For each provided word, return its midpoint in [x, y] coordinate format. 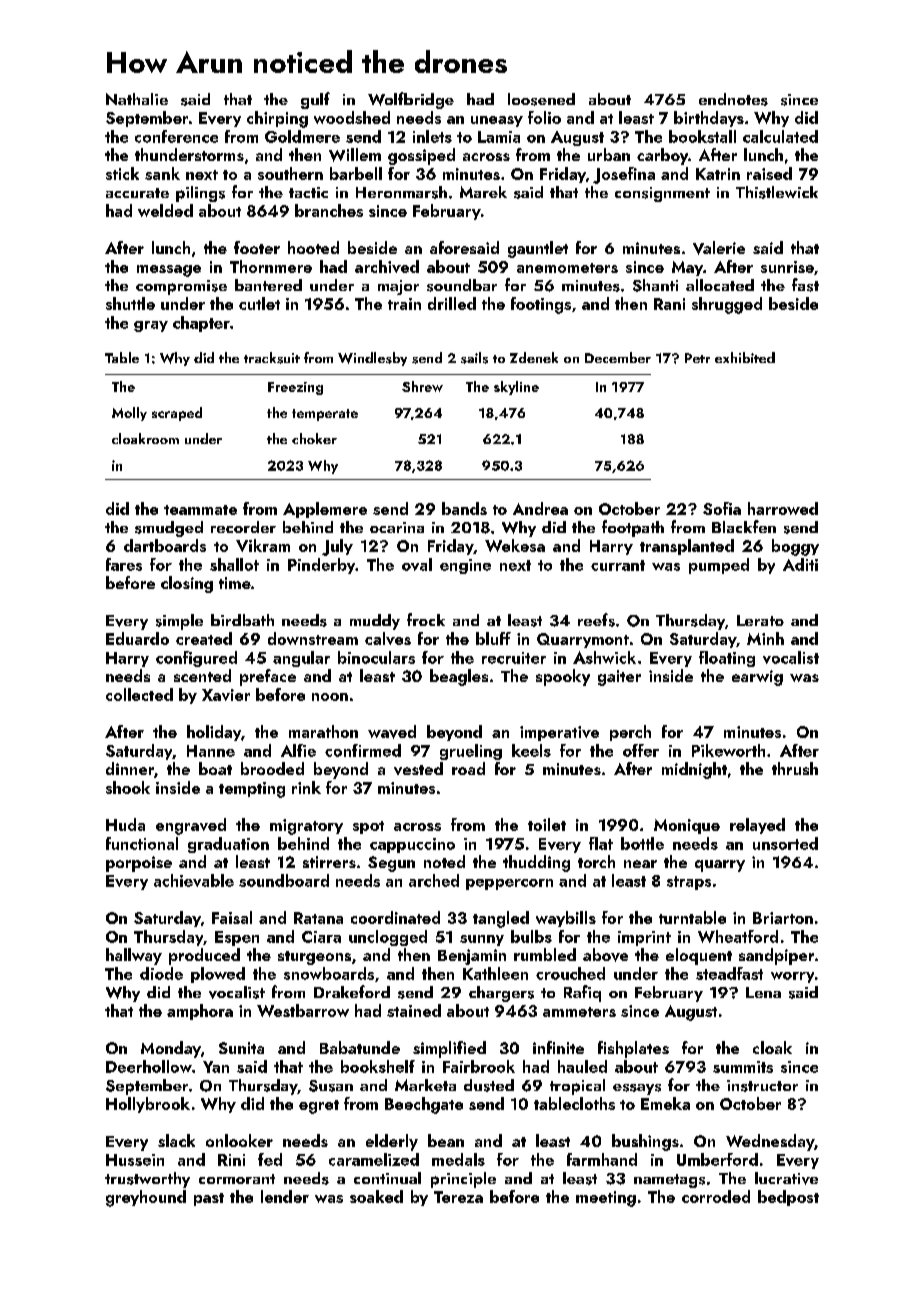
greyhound [146, 1198]
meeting [606, 1199]
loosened [541, 99]
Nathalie [137, 99]
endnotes [733, 99]
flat [601, 843]
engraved [191, 826]
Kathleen [495, 973]
